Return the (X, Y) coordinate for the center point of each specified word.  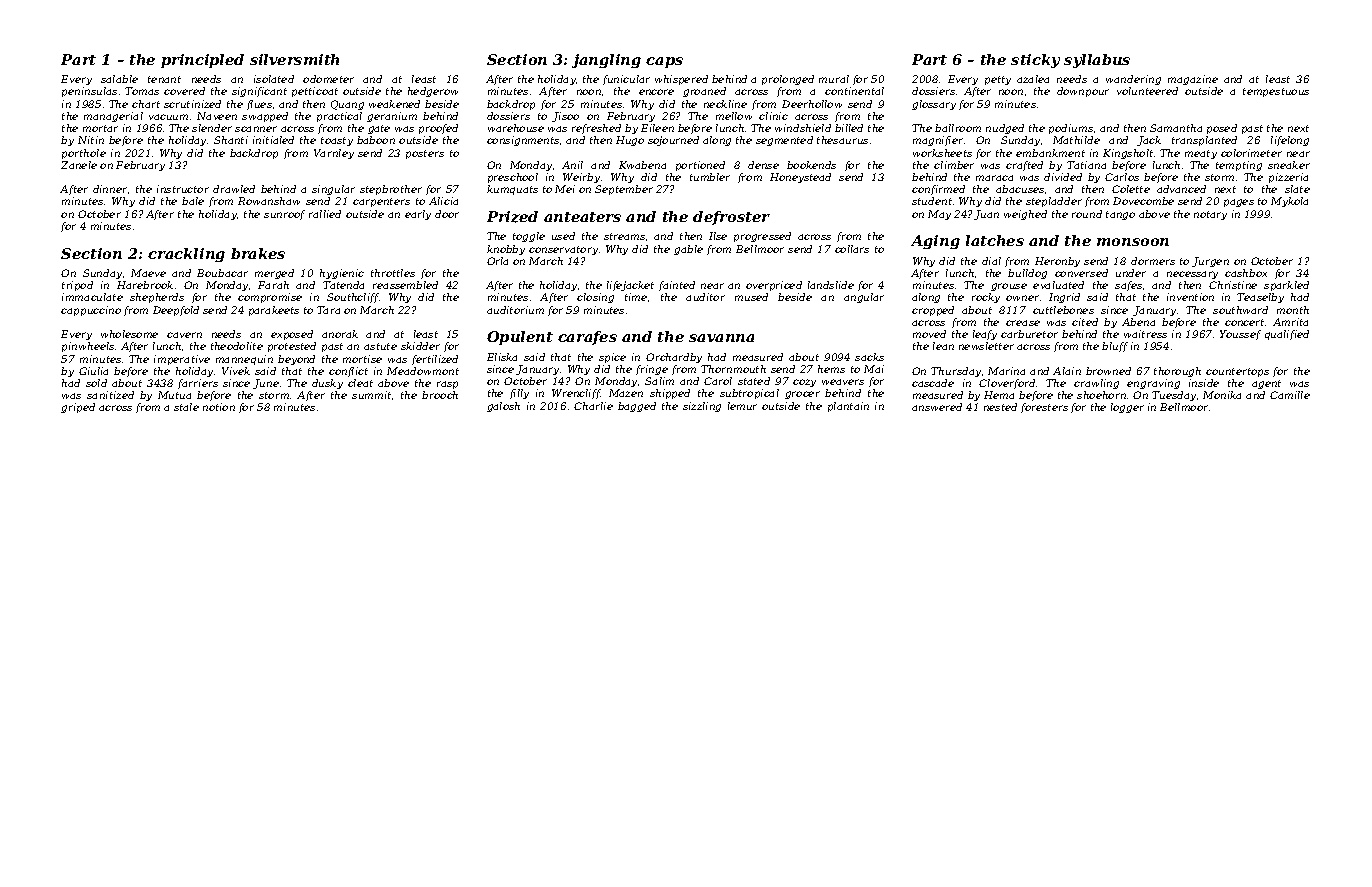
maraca (994, 178)
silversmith (294, 59)
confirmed (938, 190)
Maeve (148, 273)
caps (664, 62)
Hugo (630, 141)
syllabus (1097, 61)
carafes (587, 338)
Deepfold (176, 311)
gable (688, 250)
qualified (1287, 335)
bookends (811, 165)
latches (995, 240)
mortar (100, 128)
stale (186, 407)
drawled (234, 189)
